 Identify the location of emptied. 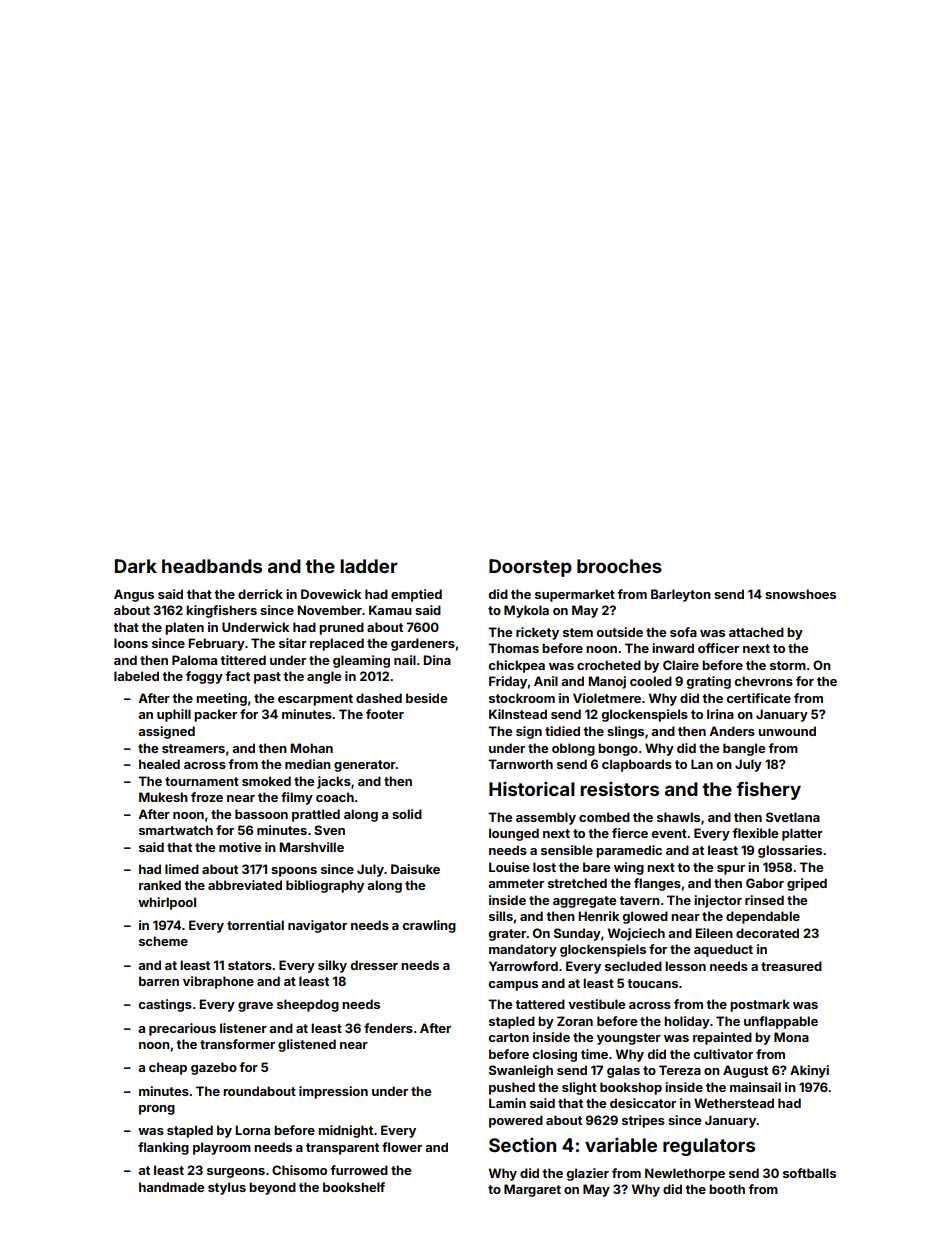
(416, 595).
